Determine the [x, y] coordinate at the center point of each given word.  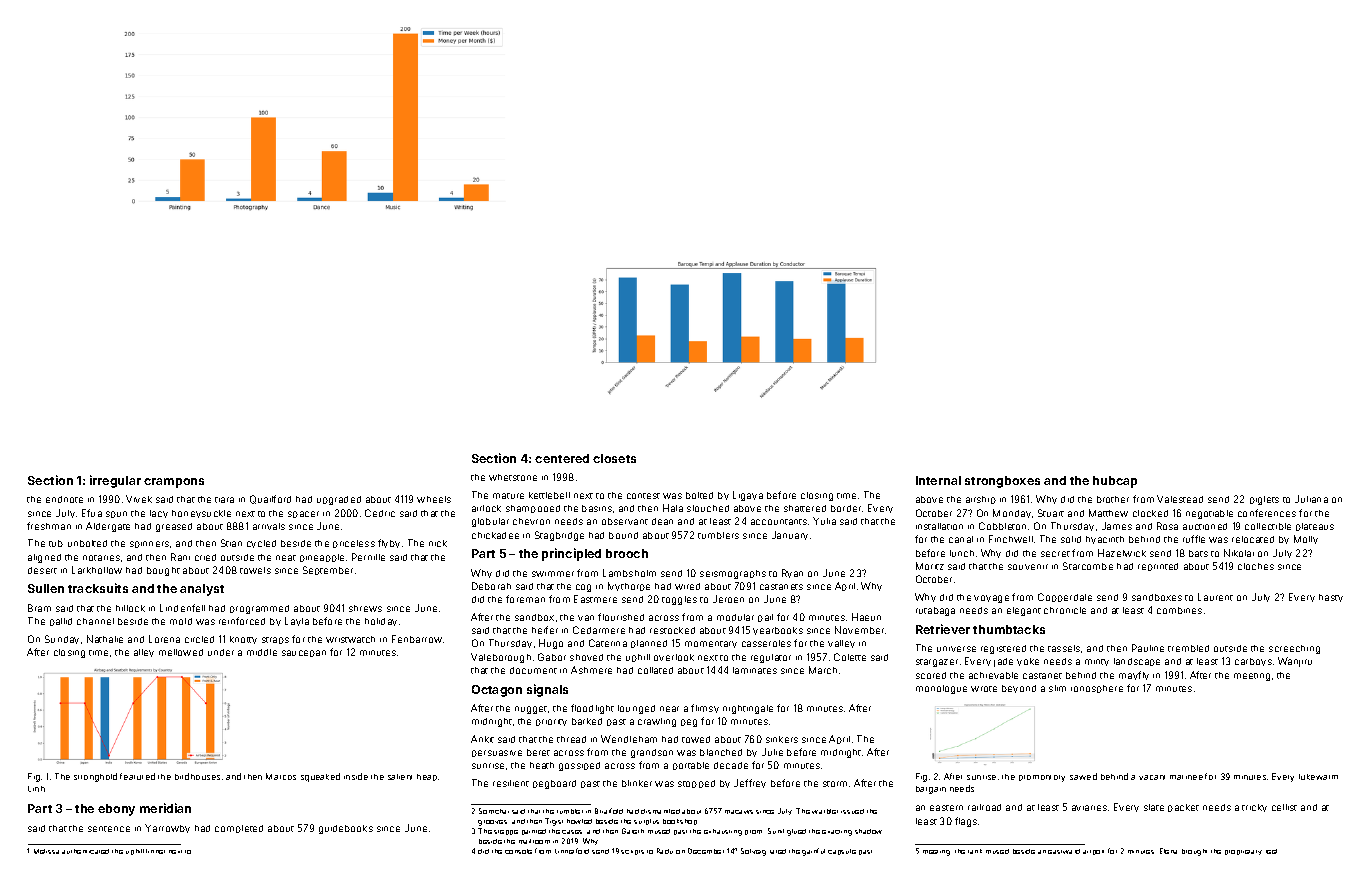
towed [696, 739]
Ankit [482, 739]
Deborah [491, 586]
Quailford [270, 499]
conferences [1267, 513]
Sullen [46, 588]
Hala [673, 508]
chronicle [1065, 610]
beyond [1019, 689]
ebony [116, 810]
